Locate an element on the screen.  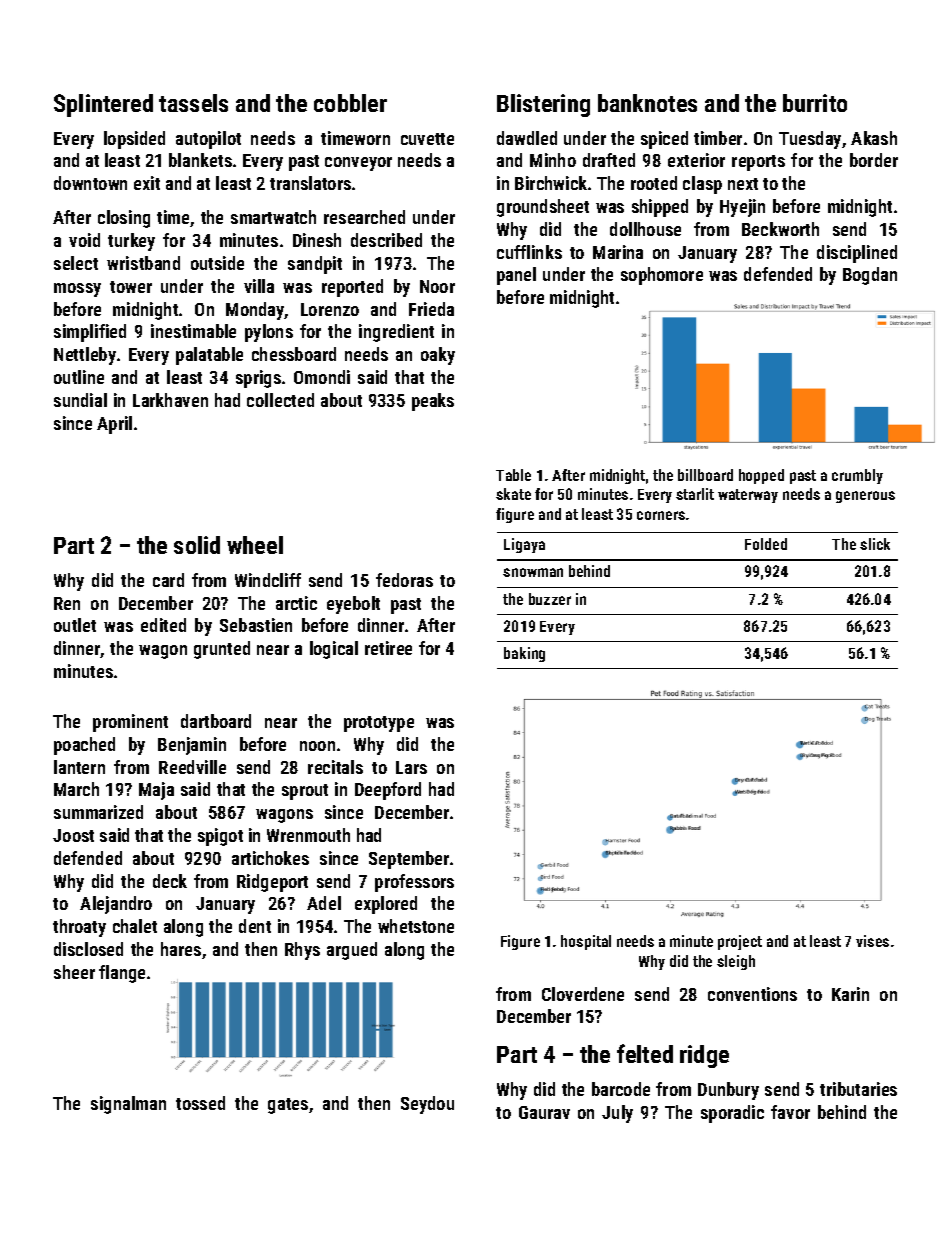
baking is located at coordinates (524, 654).
